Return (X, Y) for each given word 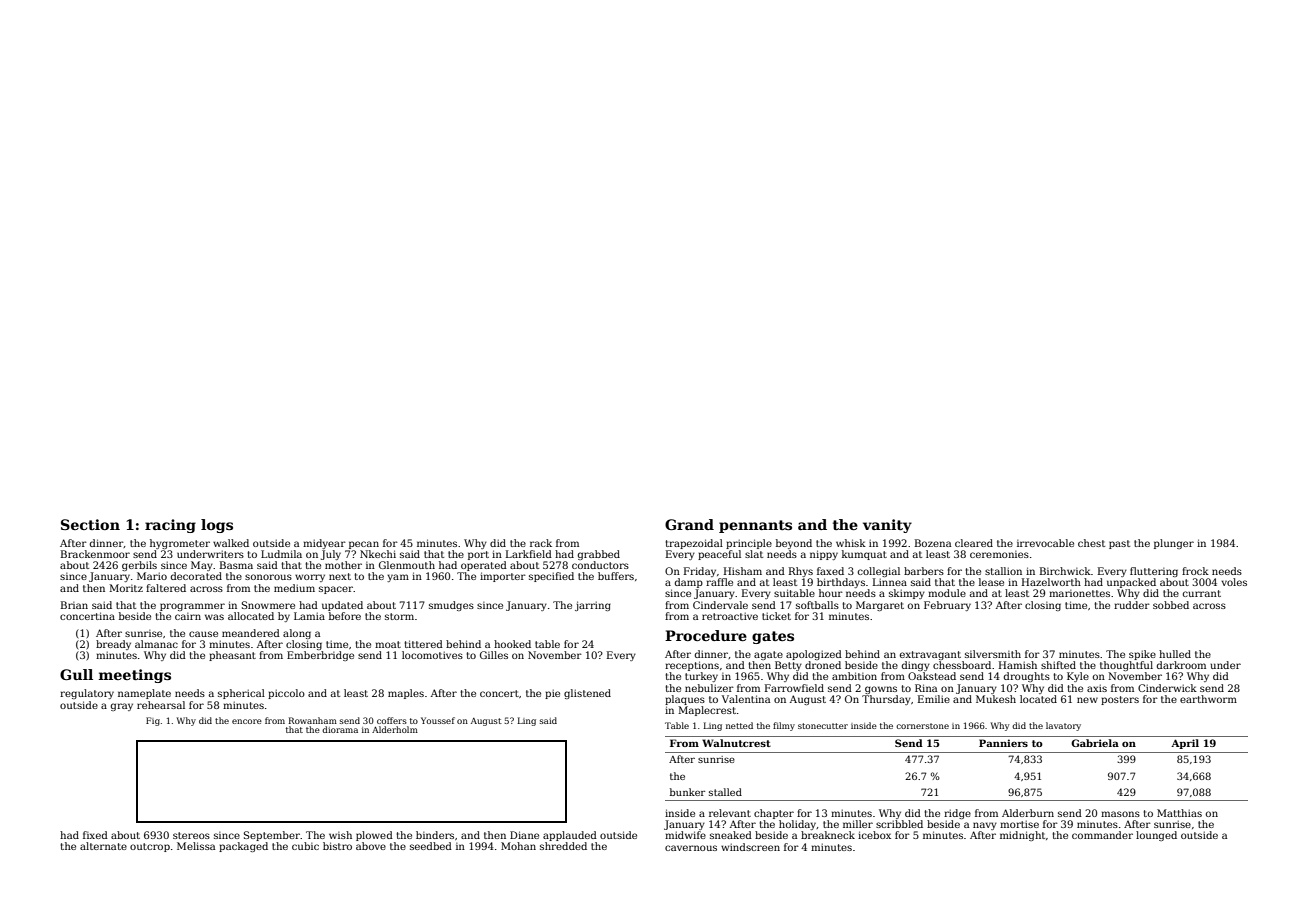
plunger (1174, 544)
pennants (755, 526)
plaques (685, 700)
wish (340, 835)
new (1087, 700)
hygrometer (180, 544)
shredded (563, 846)
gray (121, 707)
